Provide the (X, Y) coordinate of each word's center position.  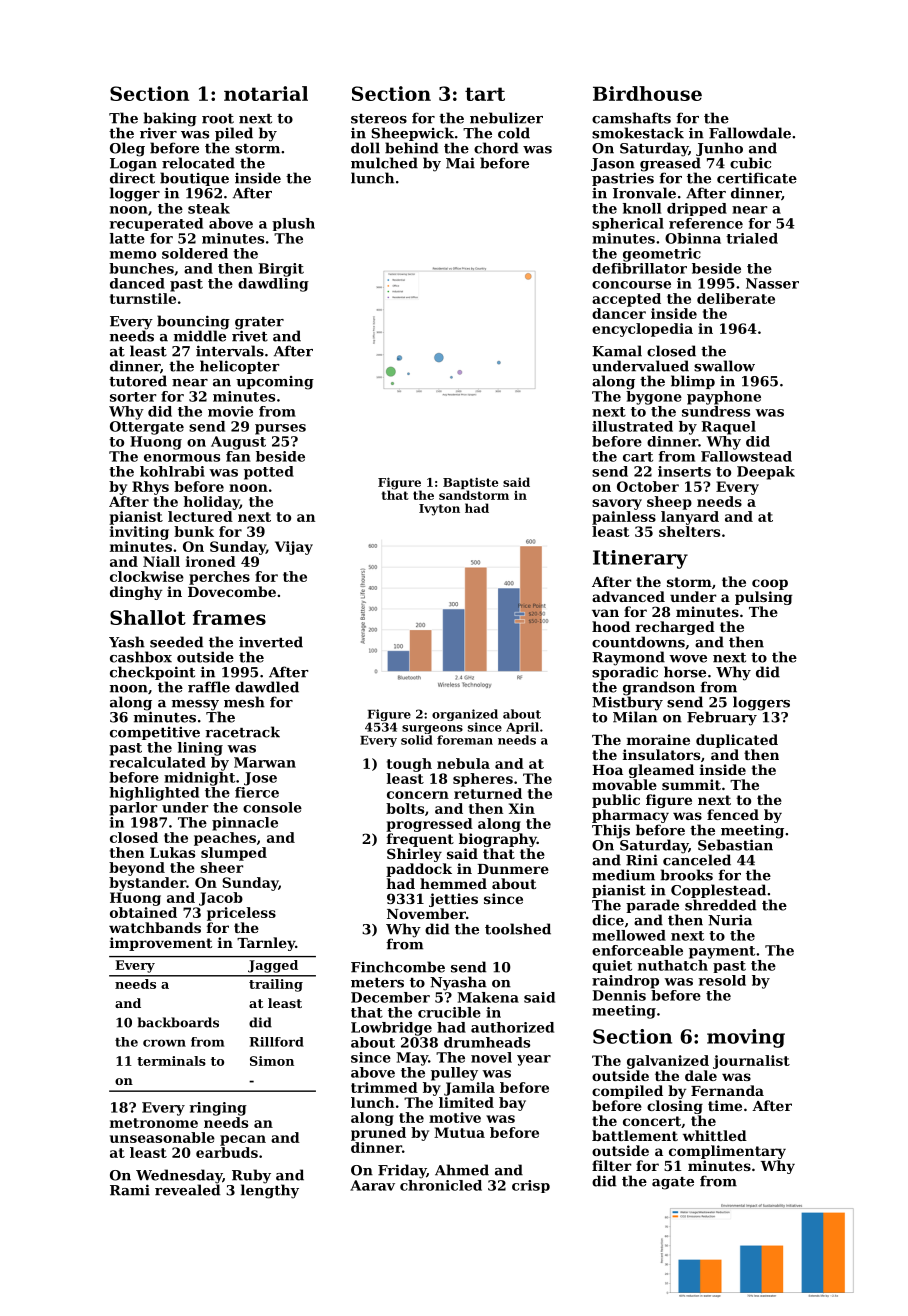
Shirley (414, 855)
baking (170, 119)
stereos (379, 119)
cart (638, 457)
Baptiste (470, 483)
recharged (675, 628)
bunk (194, 531)
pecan (243, 1140)
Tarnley (266, 944)
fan (238, 456)
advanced (628, 596)
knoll (642, 208)
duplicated (737, 741)
